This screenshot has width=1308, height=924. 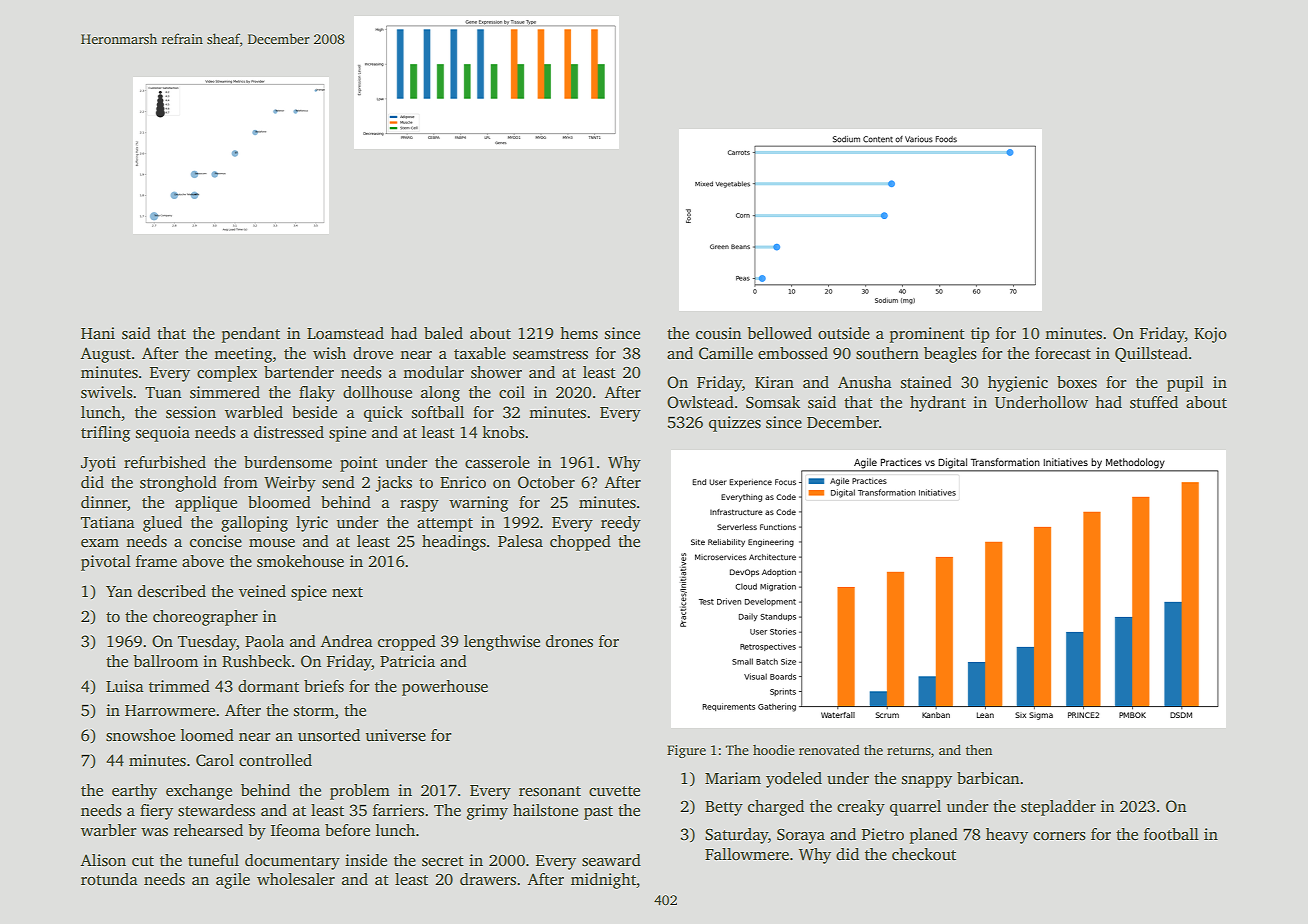 What do you see at coordinates (1171, 834) in the screenshot?
I see `football` at bounding box center [1171, 834].
